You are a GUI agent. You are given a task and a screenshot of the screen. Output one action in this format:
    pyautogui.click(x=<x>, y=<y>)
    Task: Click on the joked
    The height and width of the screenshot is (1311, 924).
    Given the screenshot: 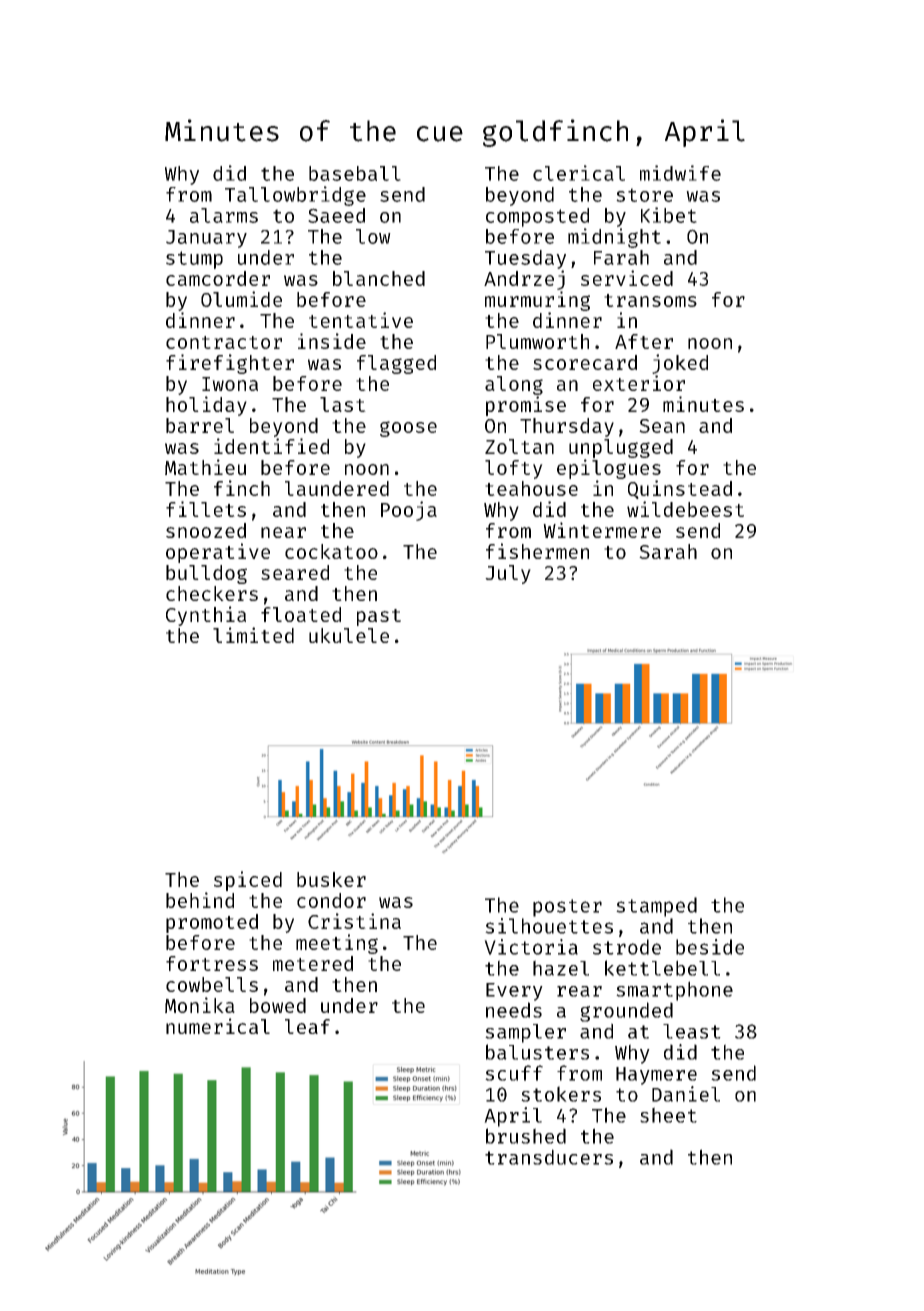 What is the action you would take?
    pyautogui.click(x=680, y=364)
